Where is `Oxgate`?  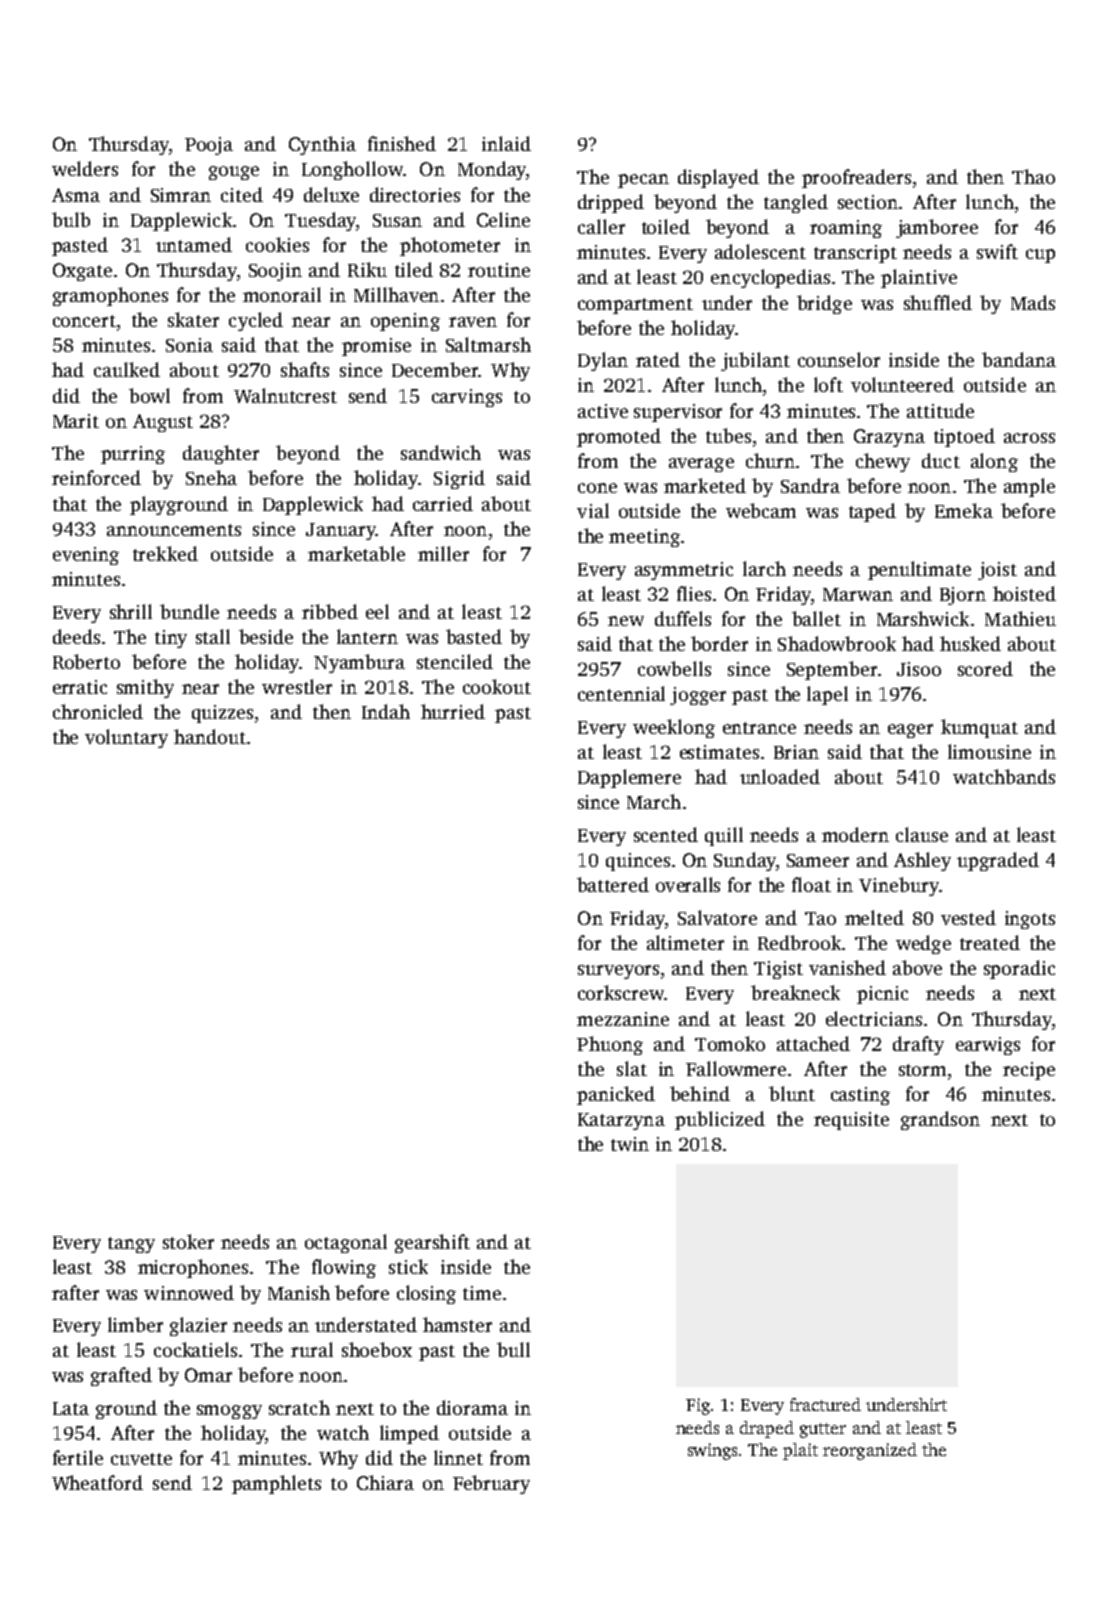
Oxgate is located at coordinates (82, 272).
